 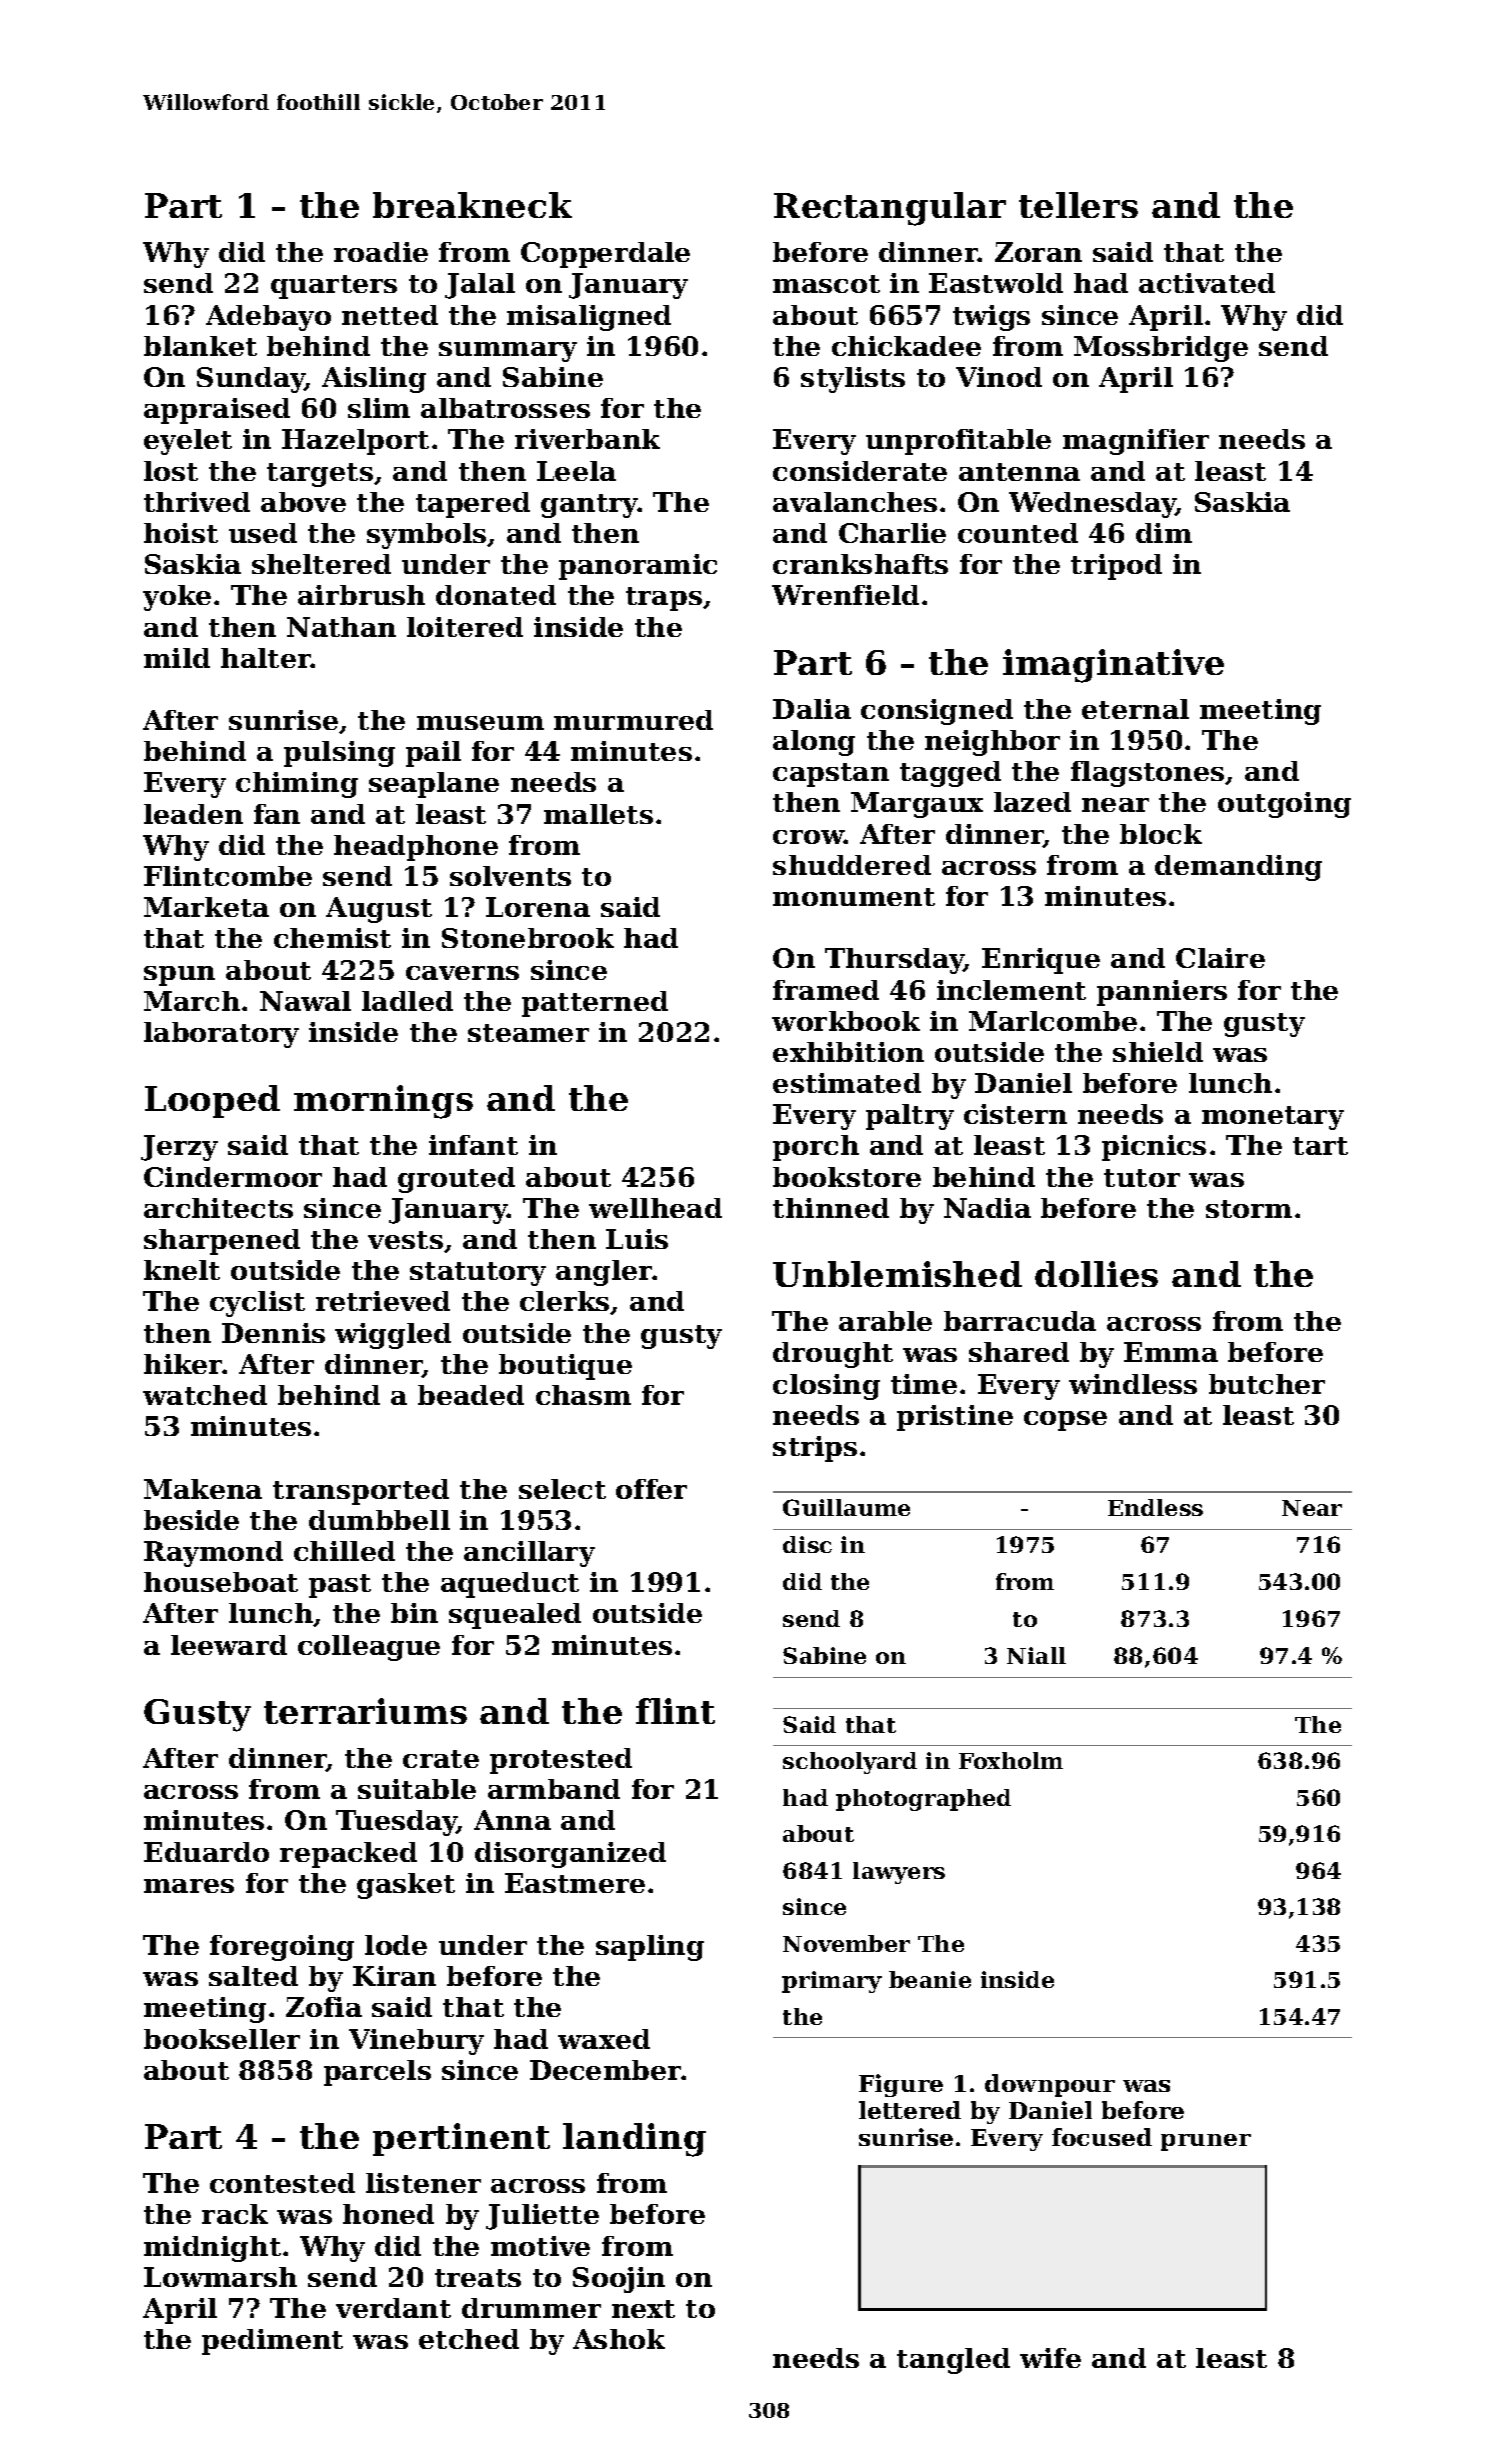 What do you see at coordinates (850, 1763) in the document?
I see `schoolyard` at bounding box center [850, 1763].
